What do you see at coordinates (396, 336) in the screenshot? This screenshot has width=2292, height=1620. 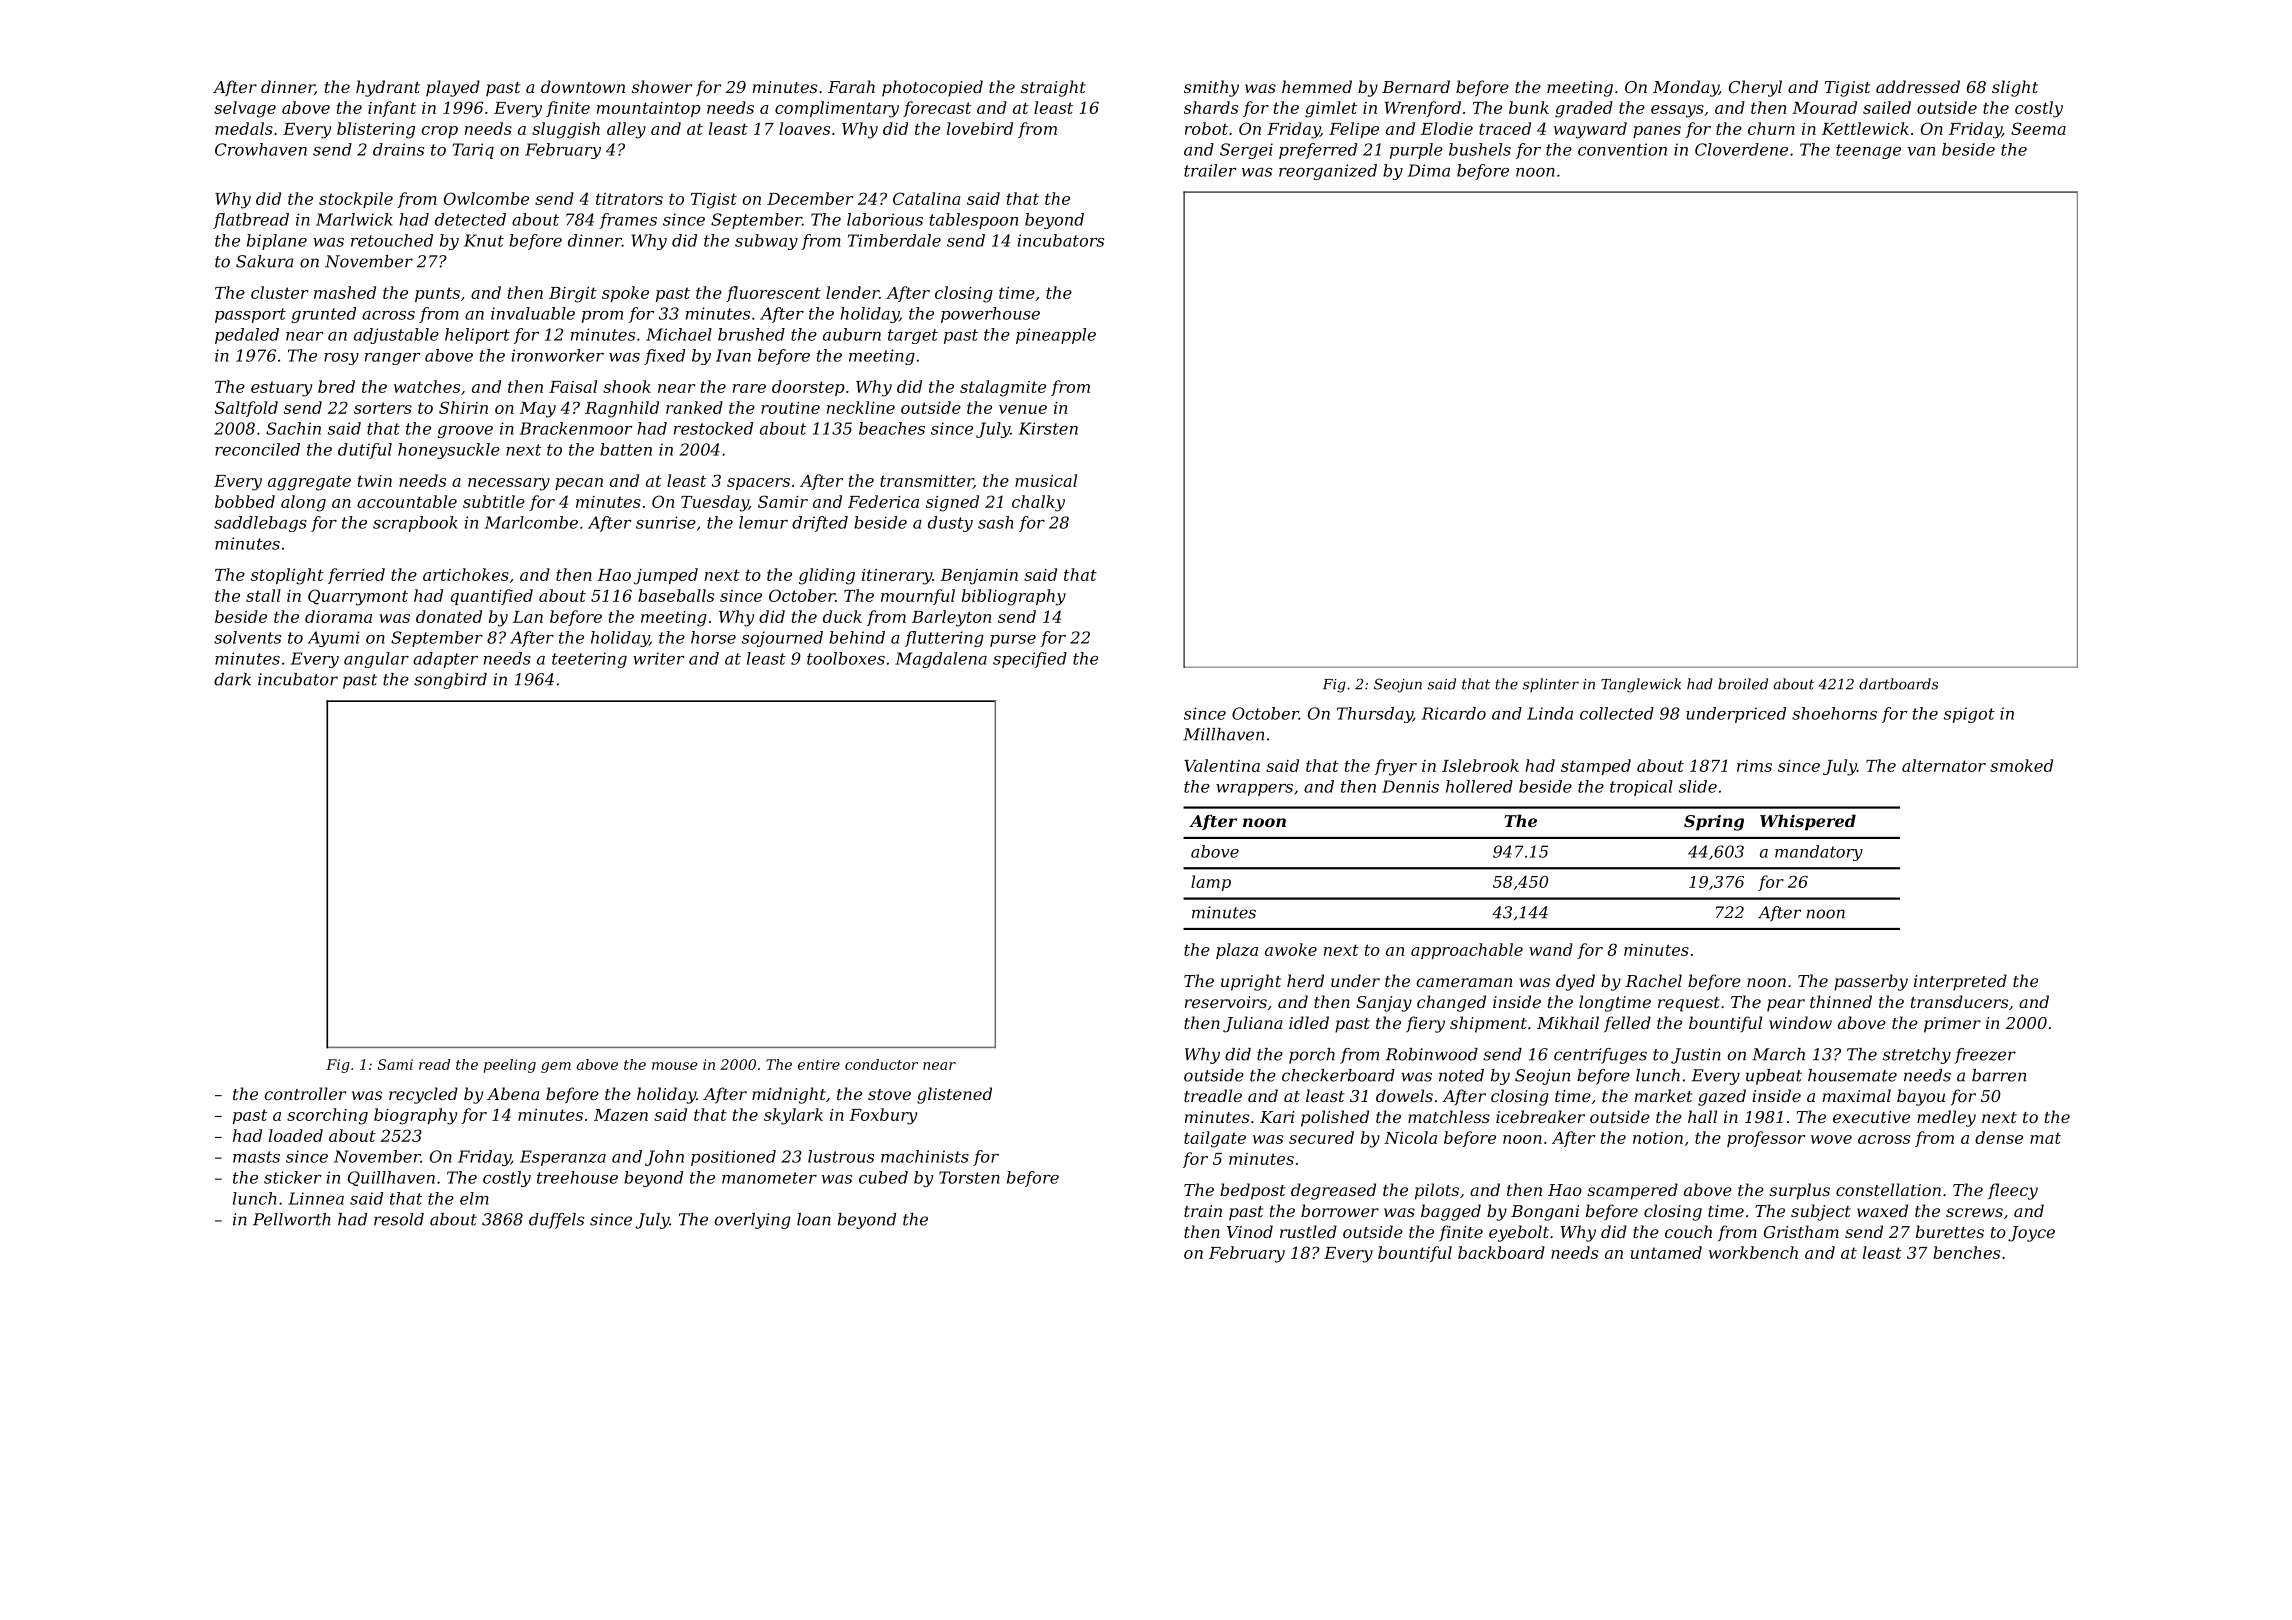 I see `adjustable` at bounding box center [396, 336].
